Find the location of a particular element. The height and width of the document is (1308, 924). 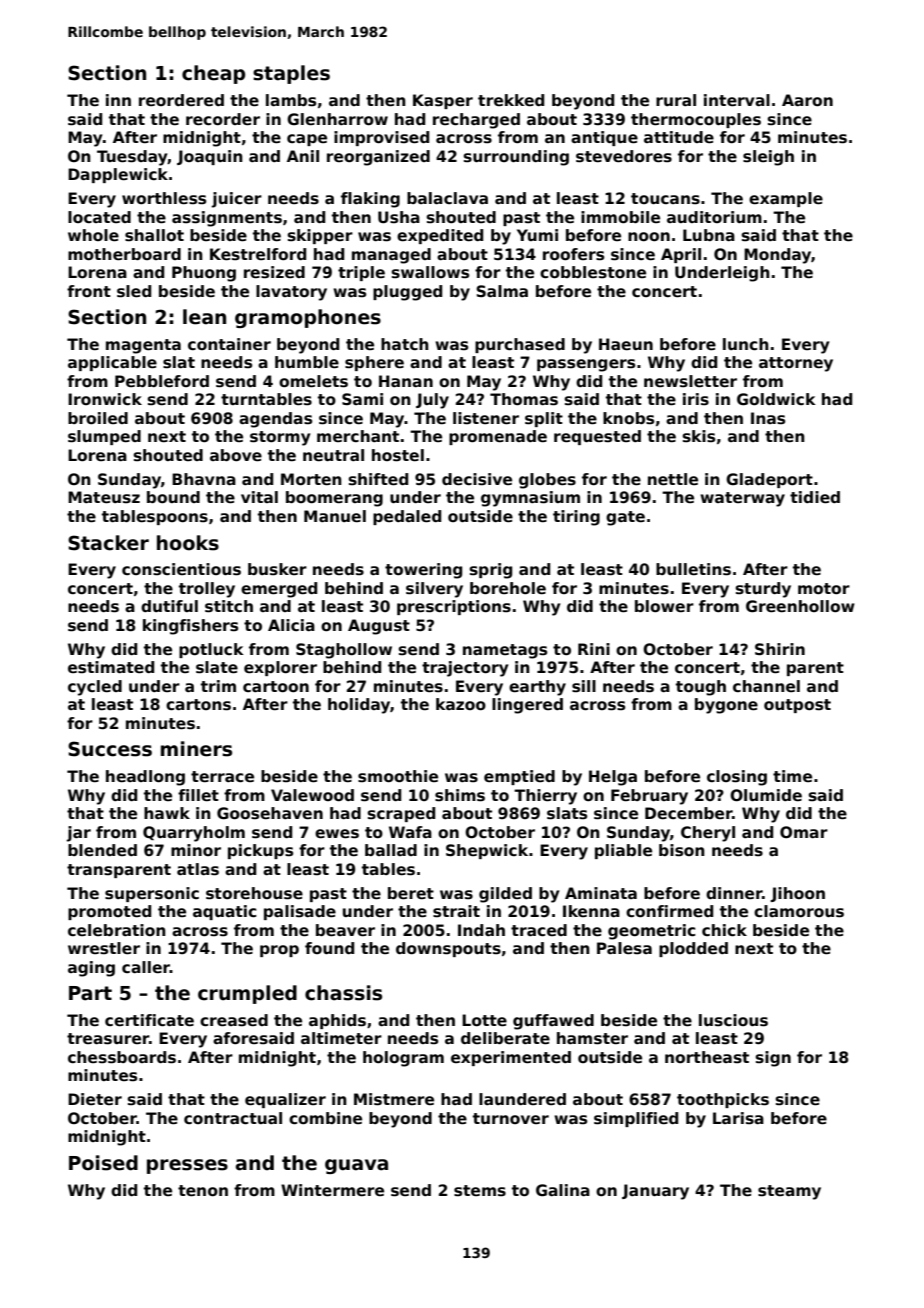

Kasper is located at coordinates (443, 101).
